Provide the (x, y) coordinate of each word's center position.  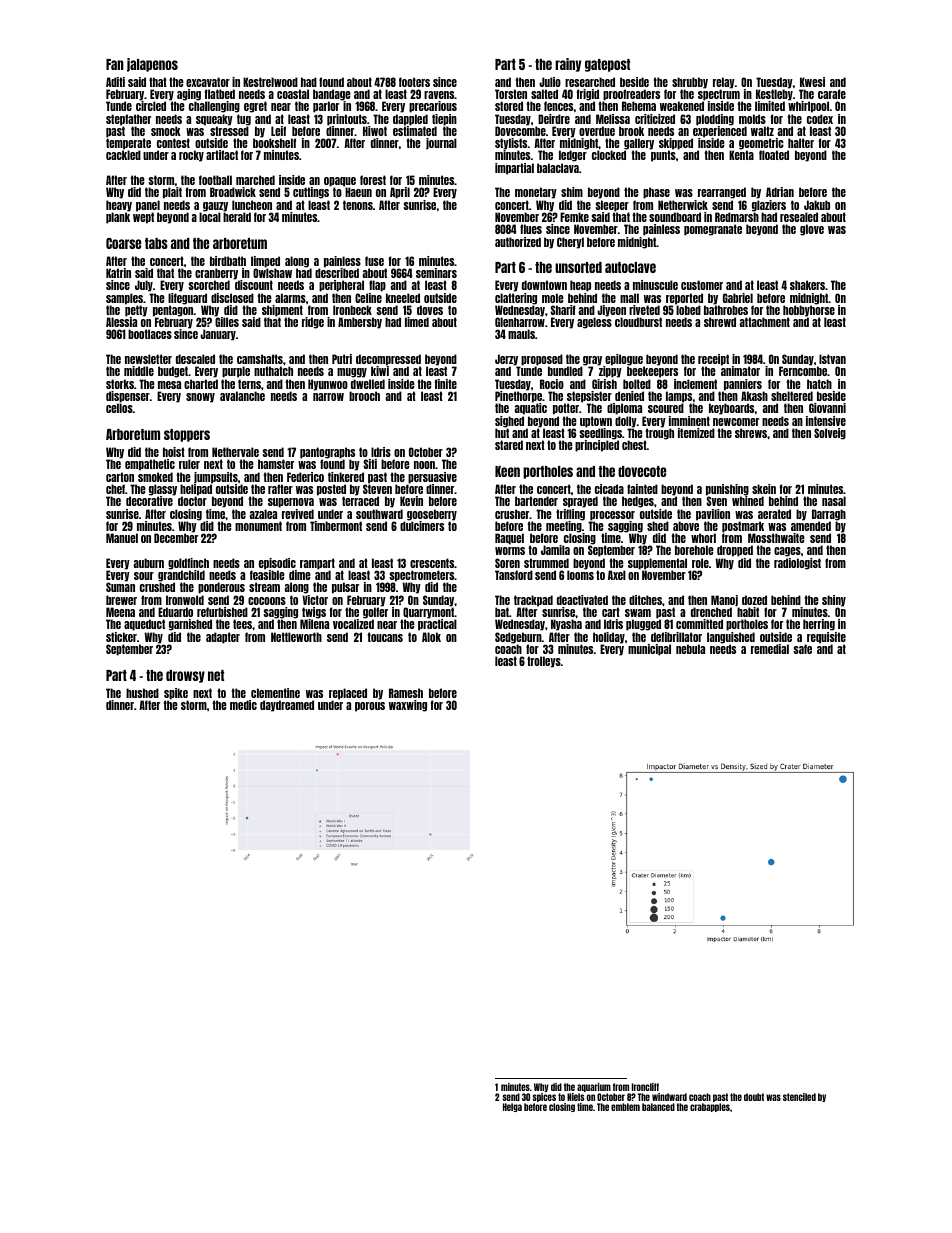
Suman (120, 587)
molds (752, 119)
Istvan (832, 359)
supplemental (657, 564)
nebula (690, 649)
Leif (278, 131)
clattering (516, 299)
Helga (512, 1107)
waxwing (408, 706)
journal (441, 144)
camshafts (260, 359)
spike (176, 694)
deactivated (582, 600)
